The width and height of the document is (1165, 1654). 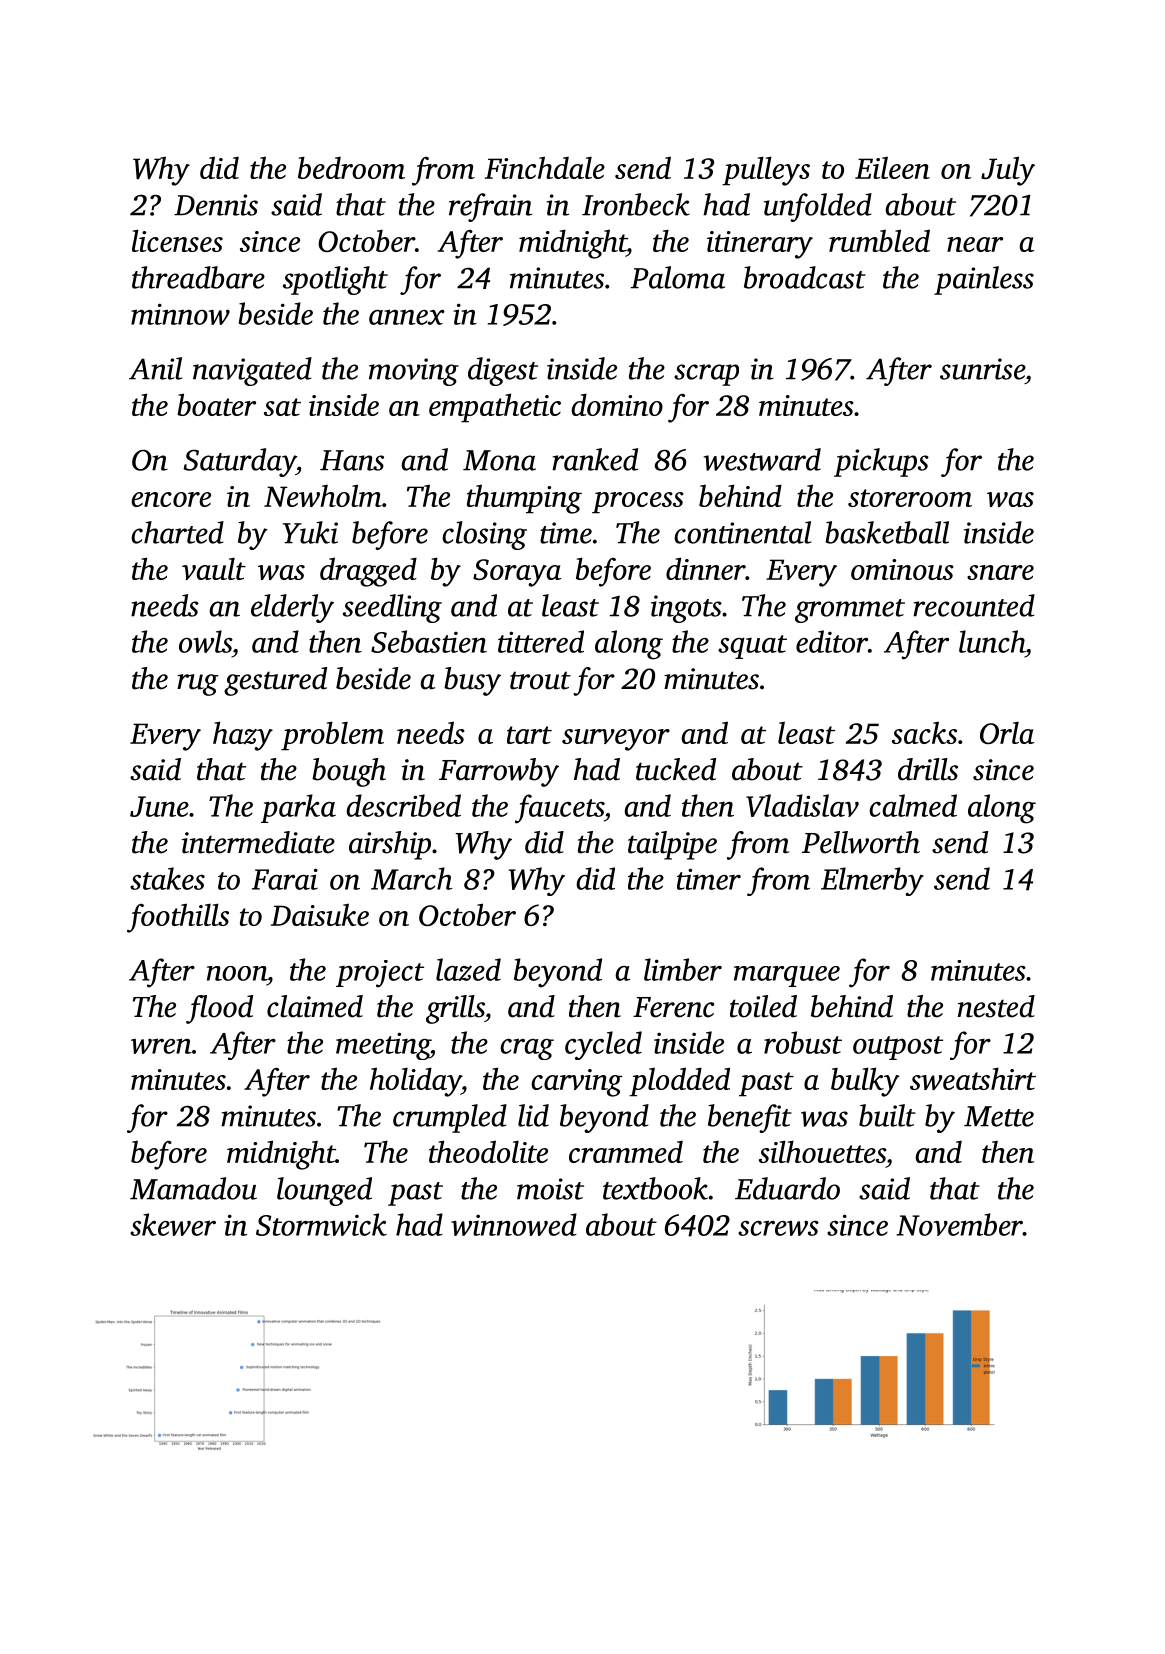 I want to click on Finchdale, so click(x=545, y=167).
